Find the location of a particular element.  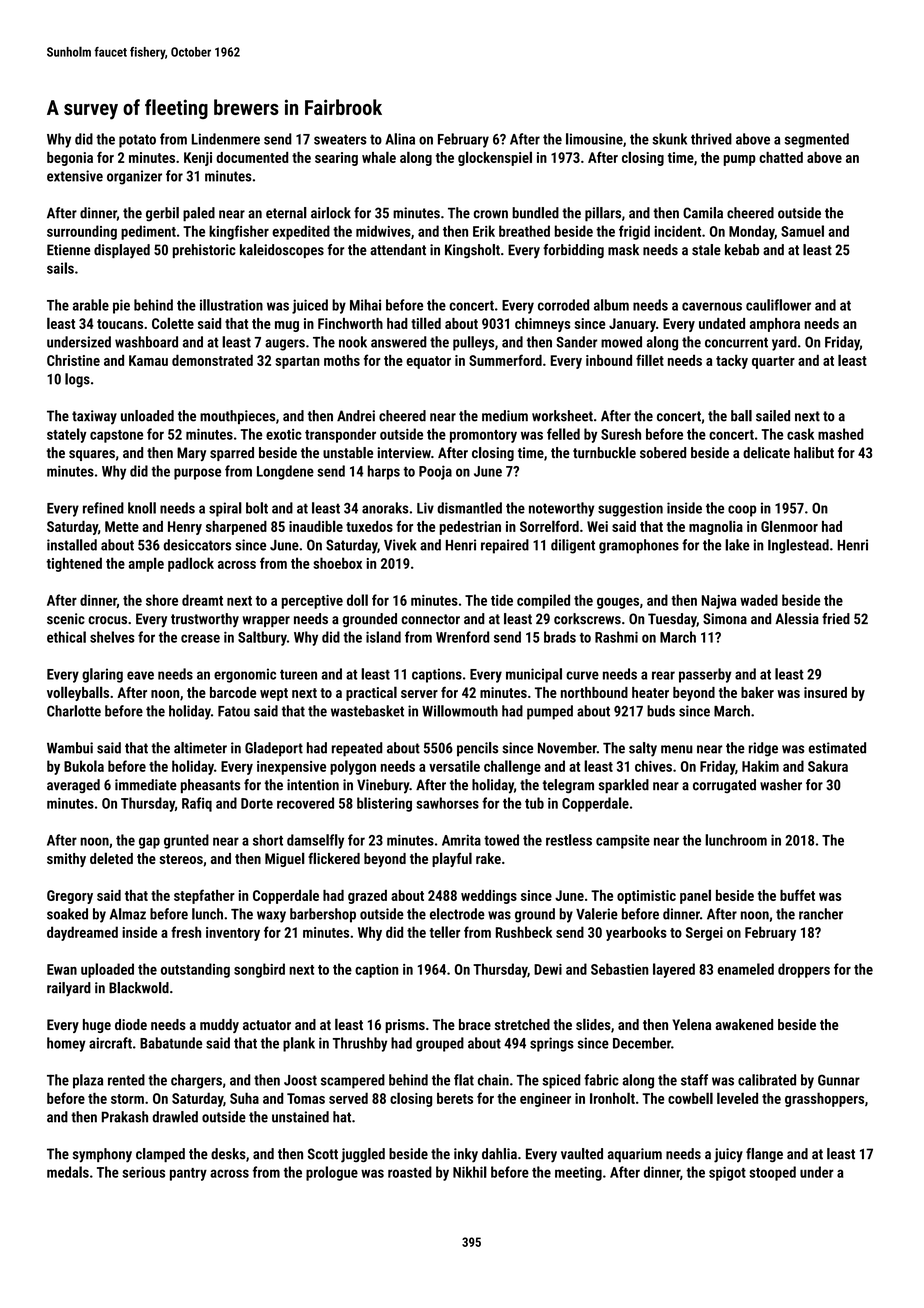

felled is located at coordinates (563, 434).
